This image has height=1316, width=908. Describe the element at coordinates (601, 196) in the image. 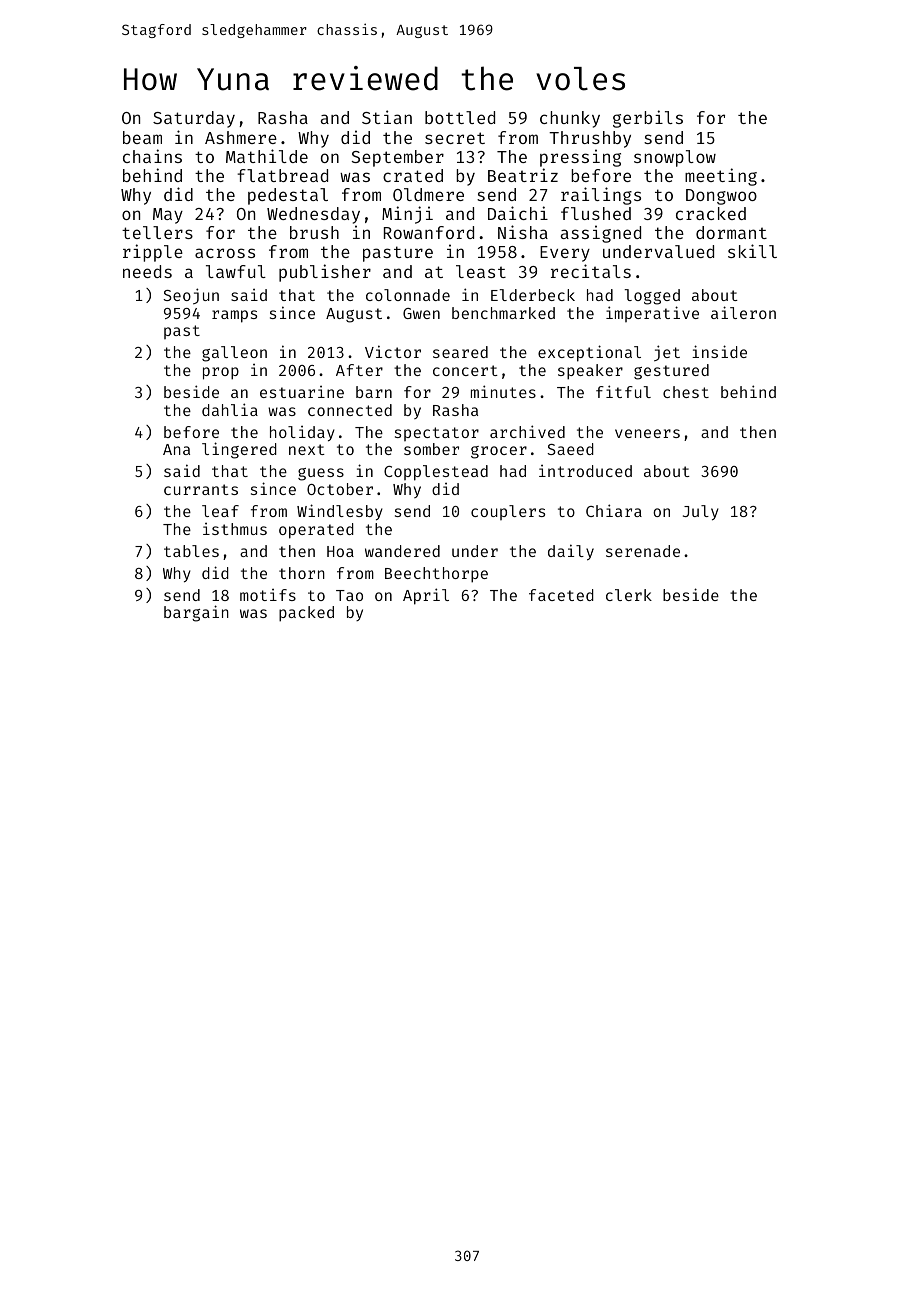

I see `railings` at that location.
